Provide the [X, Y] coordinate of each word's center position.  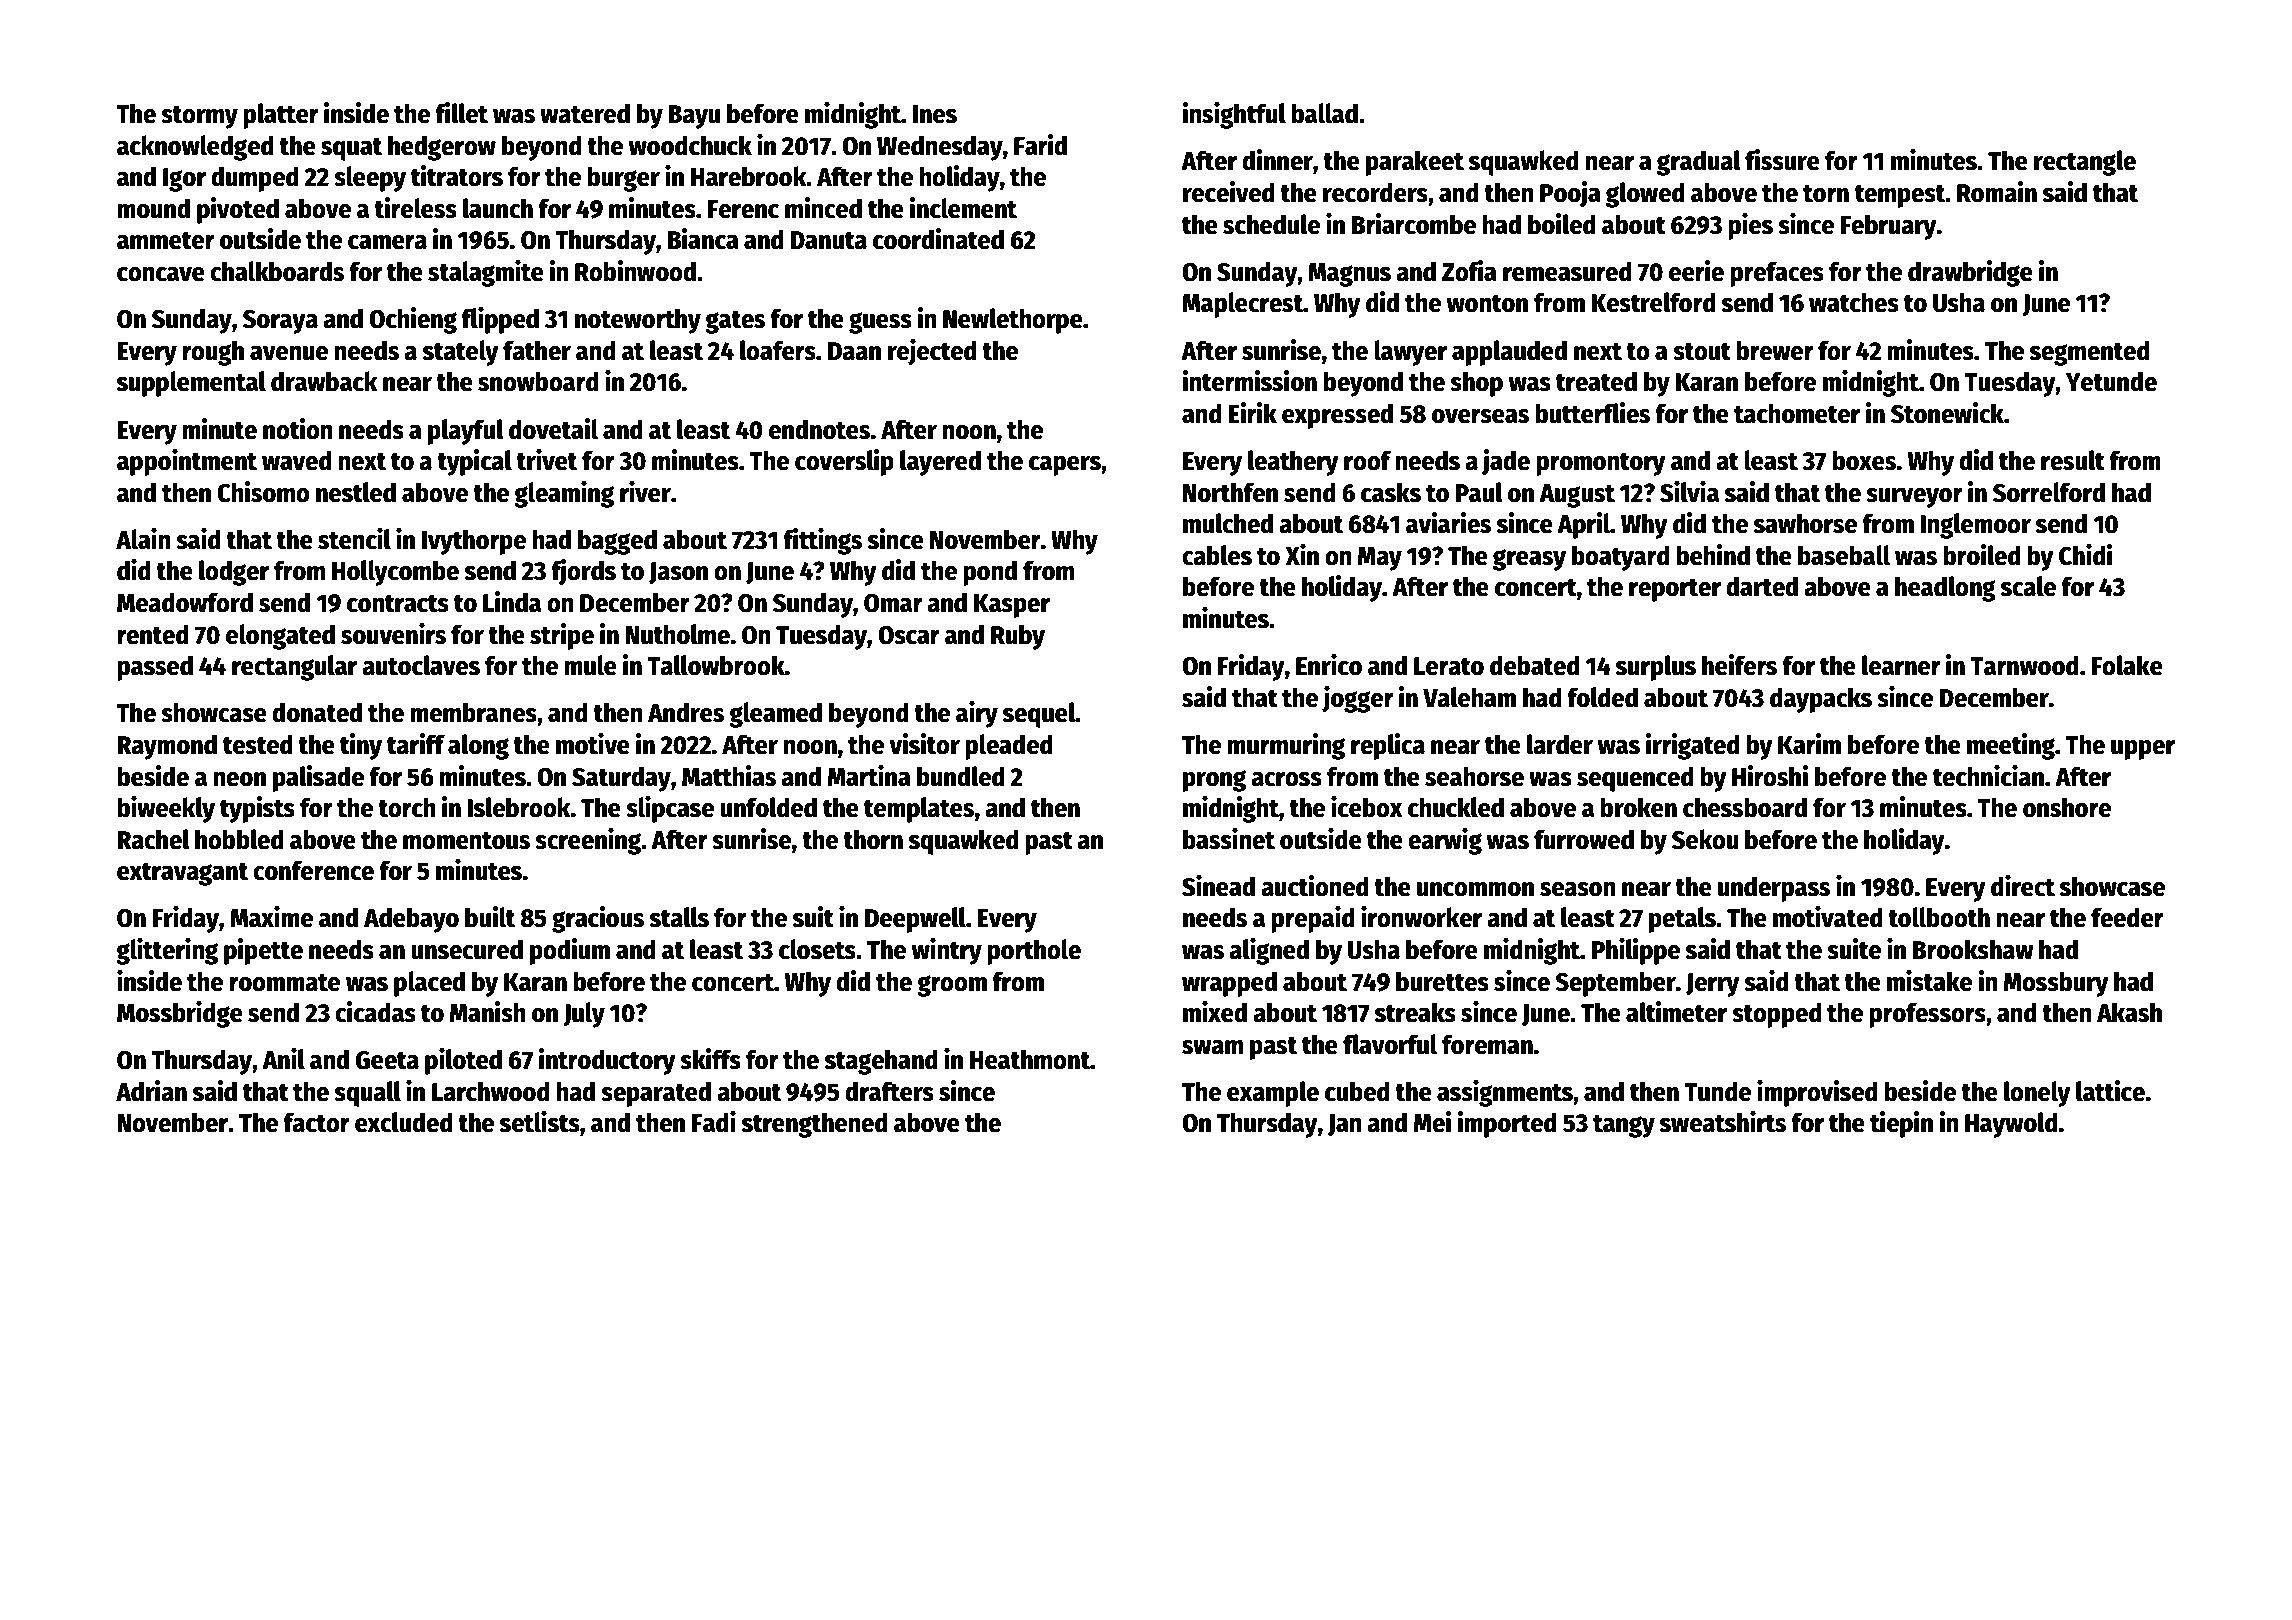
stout [1702, 352]
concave [161, 274]
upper [2143, 750]
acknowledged [195, 148]
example [1273, 1094]
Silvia [1689, 492]
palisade [318, 778]
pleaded [1009, 747]
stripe [562, 636]
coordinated [938, 239]
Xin [1302, 554]
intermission [1250, 381]
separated [656, 1094]
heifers [1739, 665]
